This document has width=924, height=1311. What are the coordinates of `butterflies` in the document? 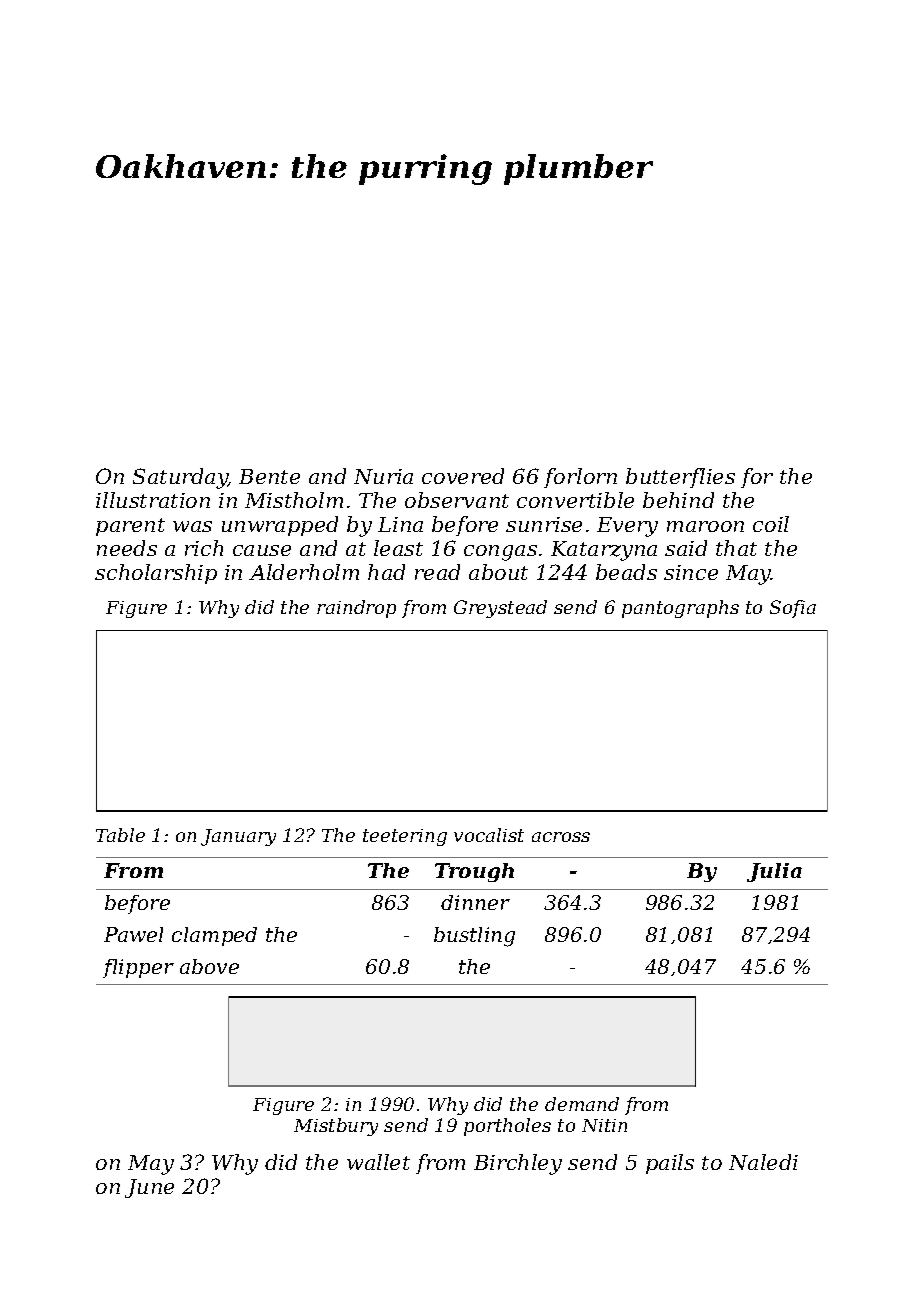 It's located at (680, 478).
